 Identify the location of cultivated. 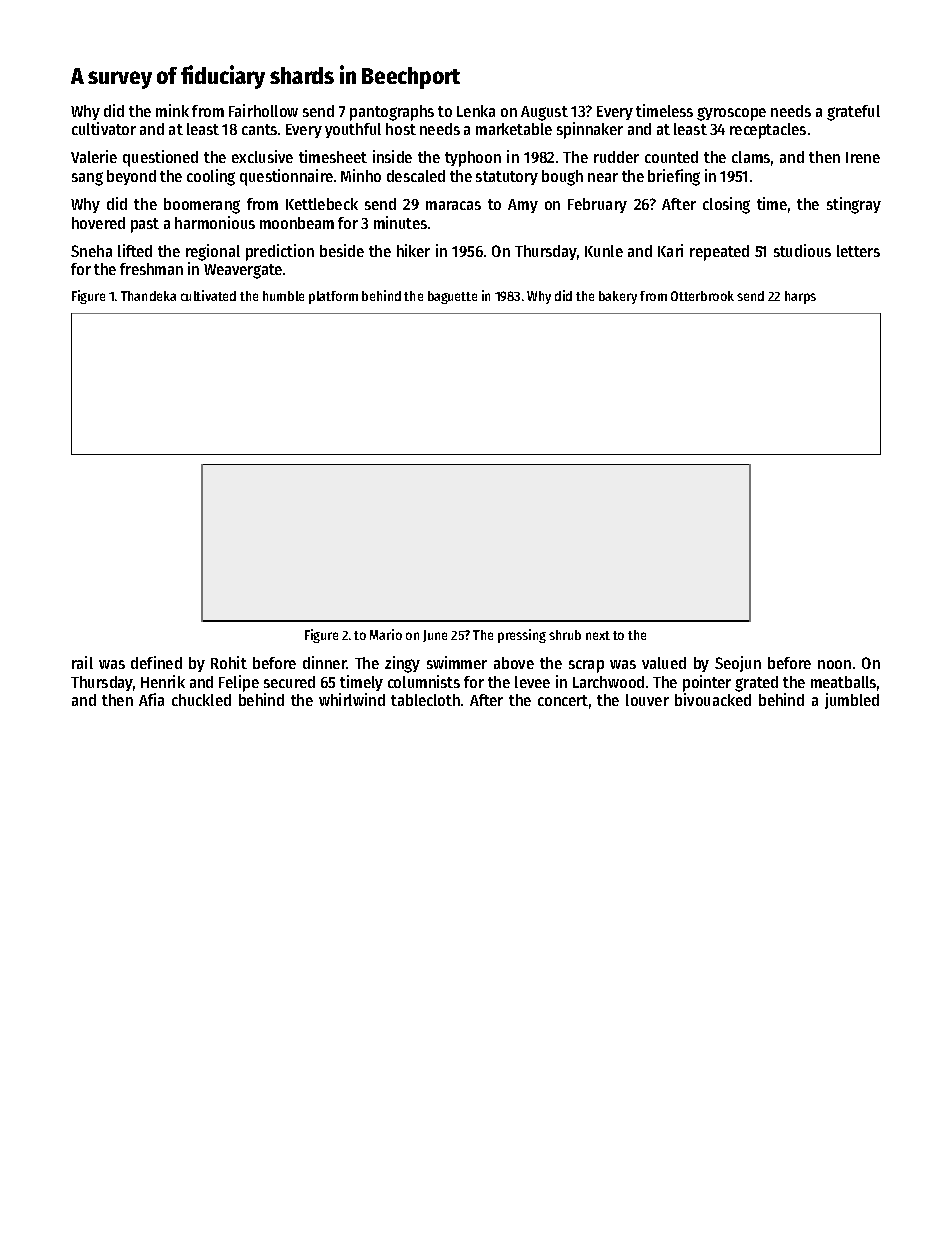
(208, 295).
